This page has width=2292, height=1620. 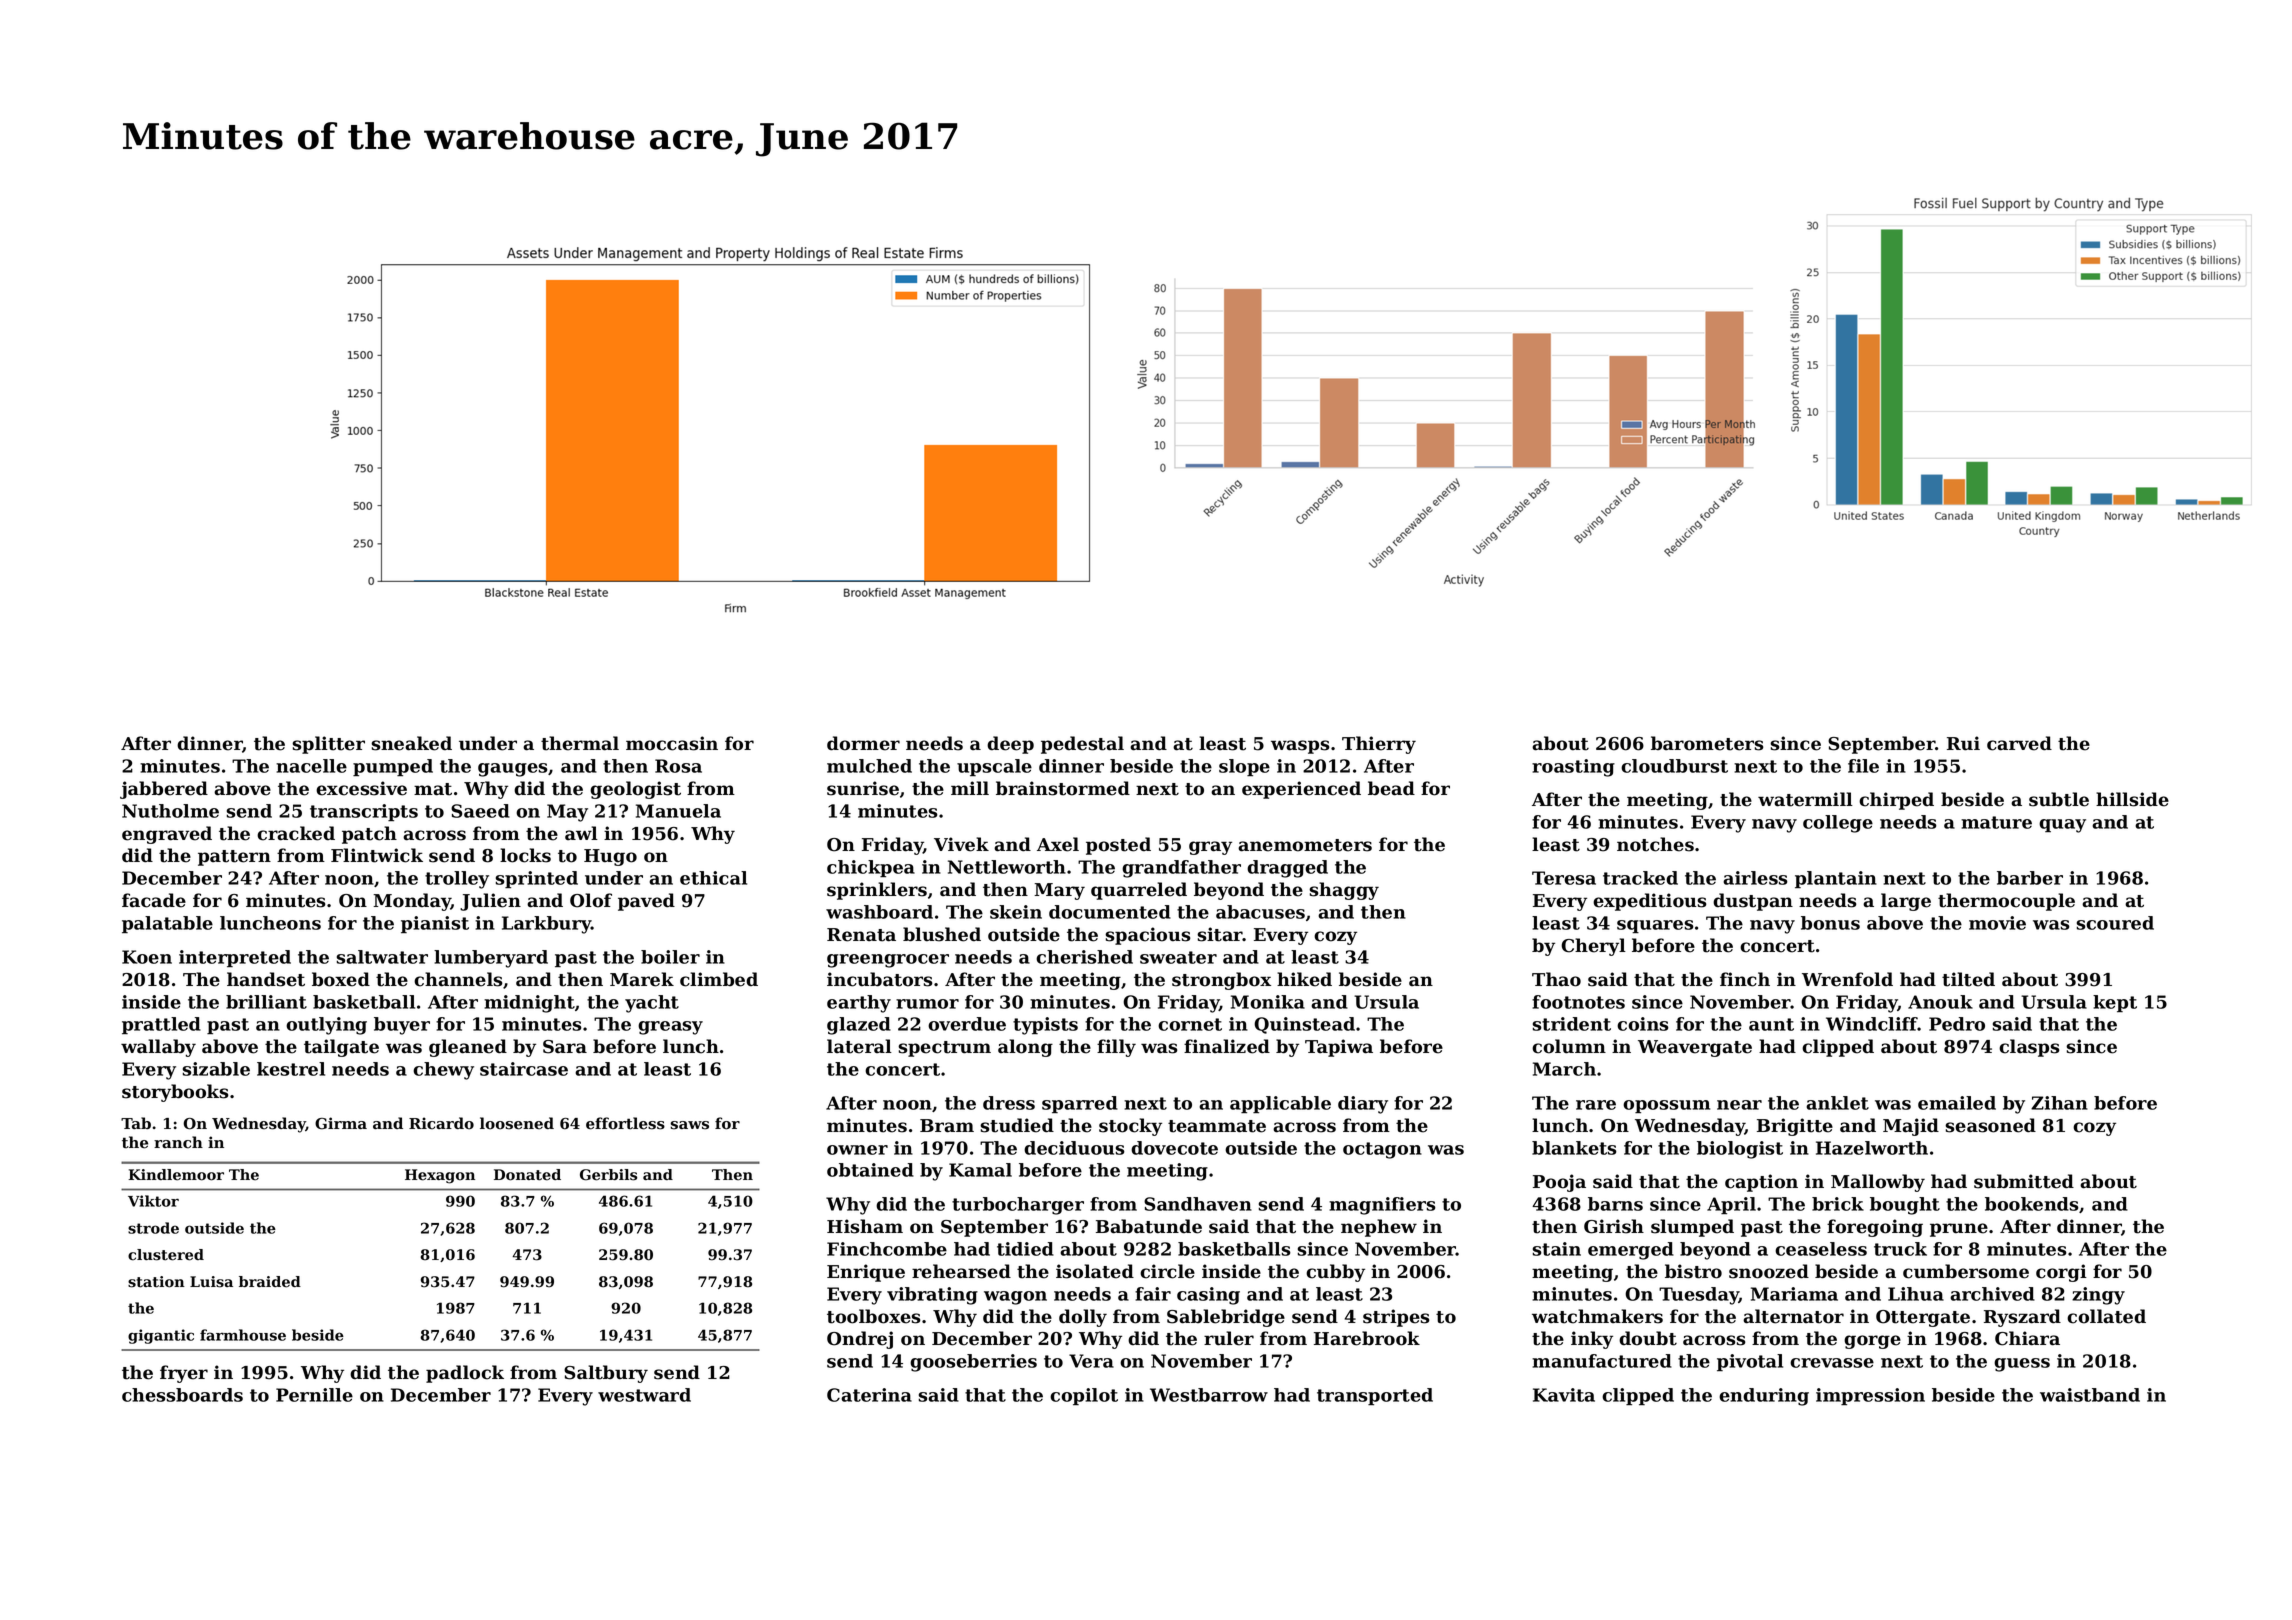 What do you see at coordinates (865, 1226) in the page?
I see `Hisham` at bounding box center [865, 1226].
